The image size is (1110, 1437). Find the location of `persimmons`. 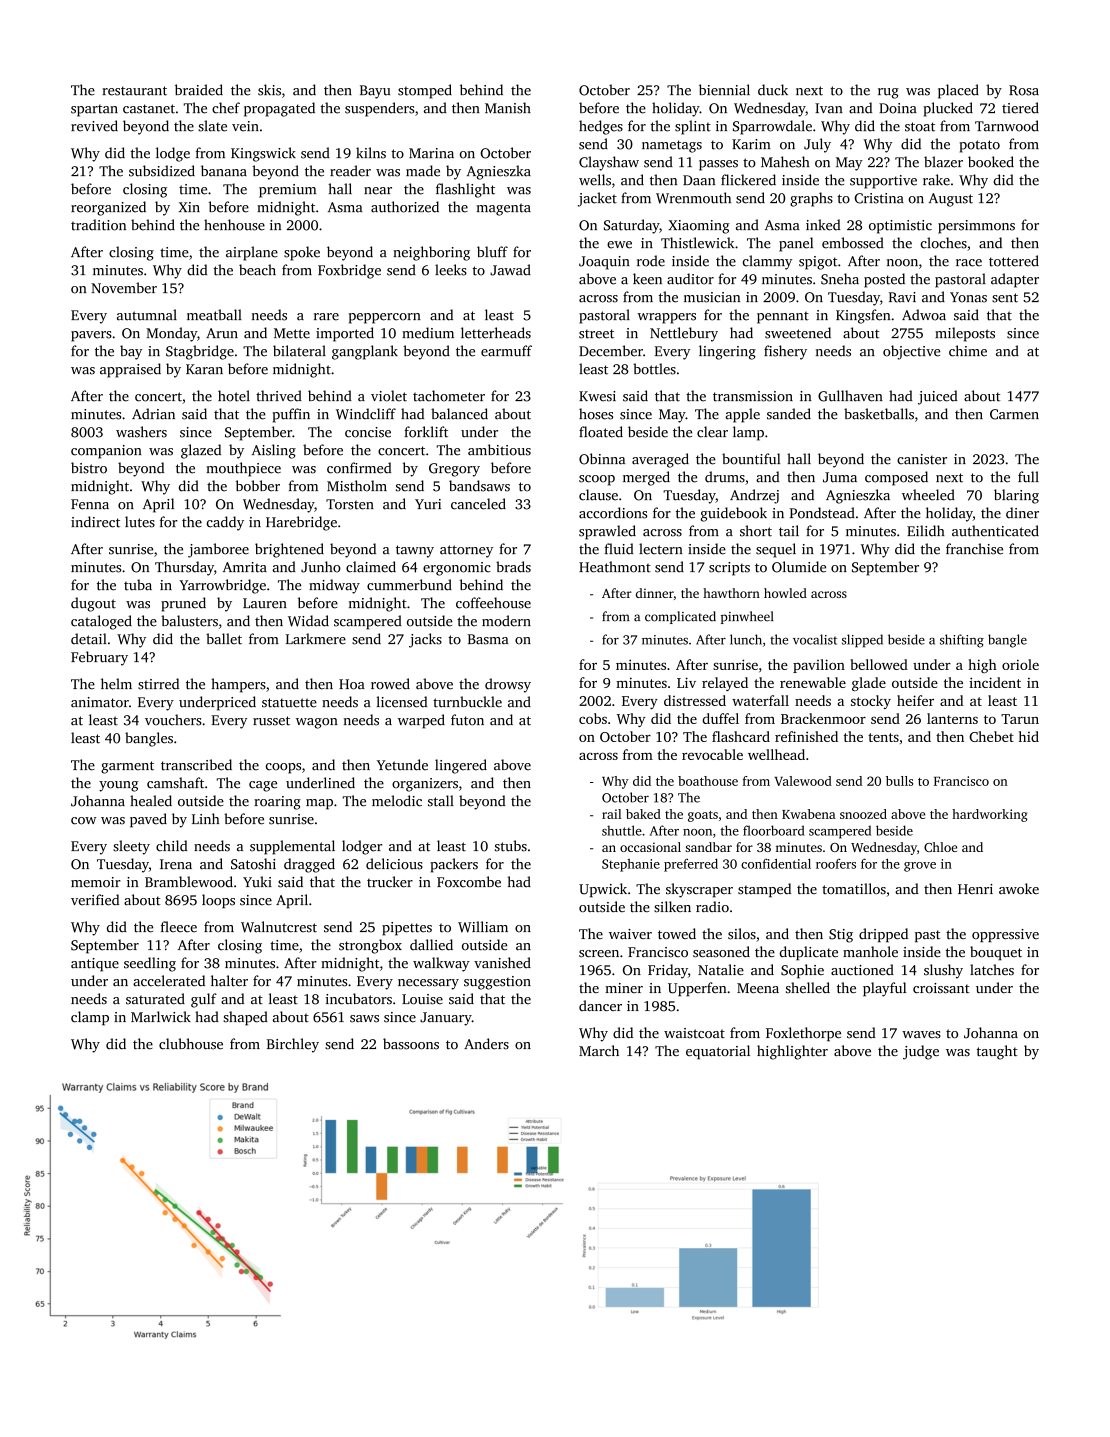

persimmons is located at coordinates (976, 227).
